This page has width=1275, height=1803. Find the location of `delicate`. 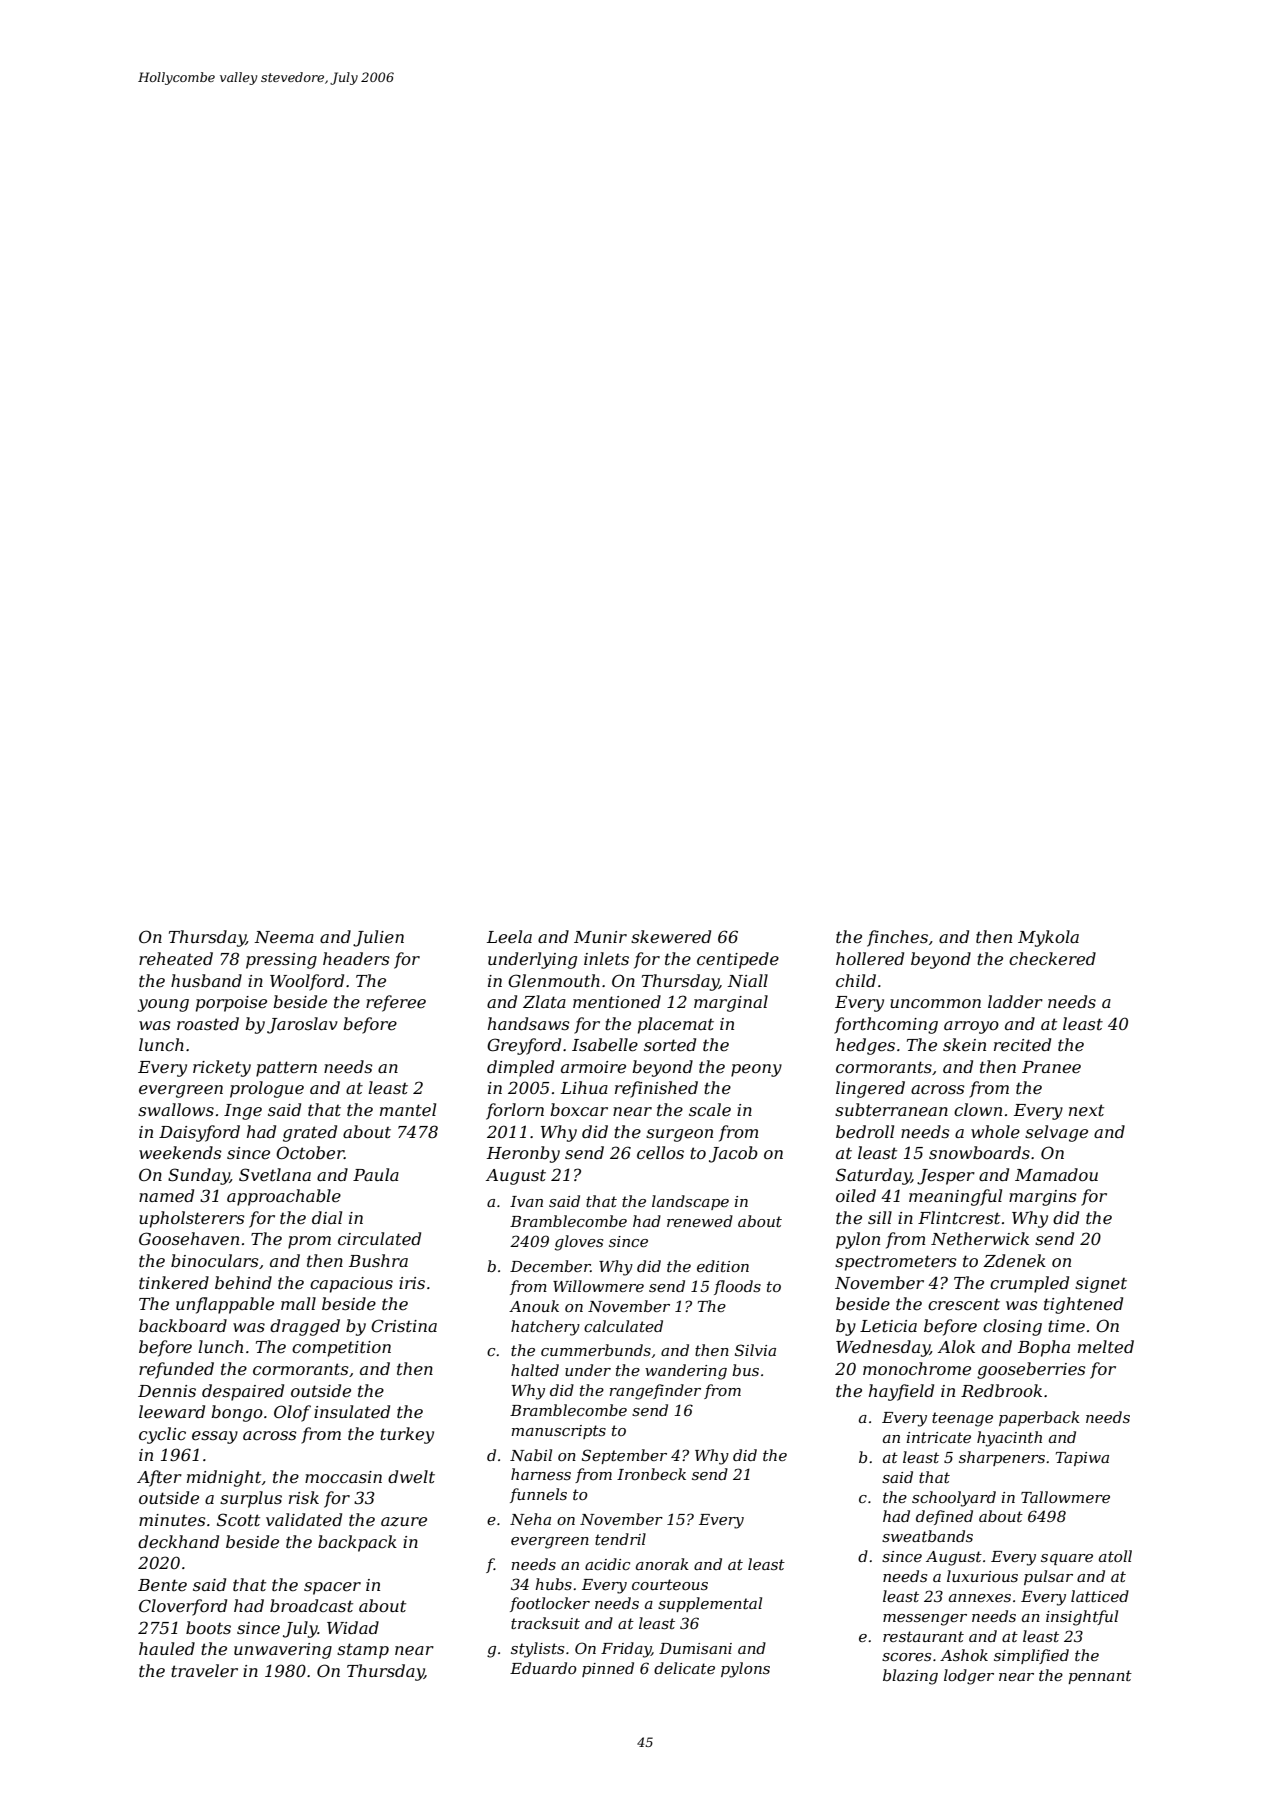

delicate is located at coordinates (684, 1668).
